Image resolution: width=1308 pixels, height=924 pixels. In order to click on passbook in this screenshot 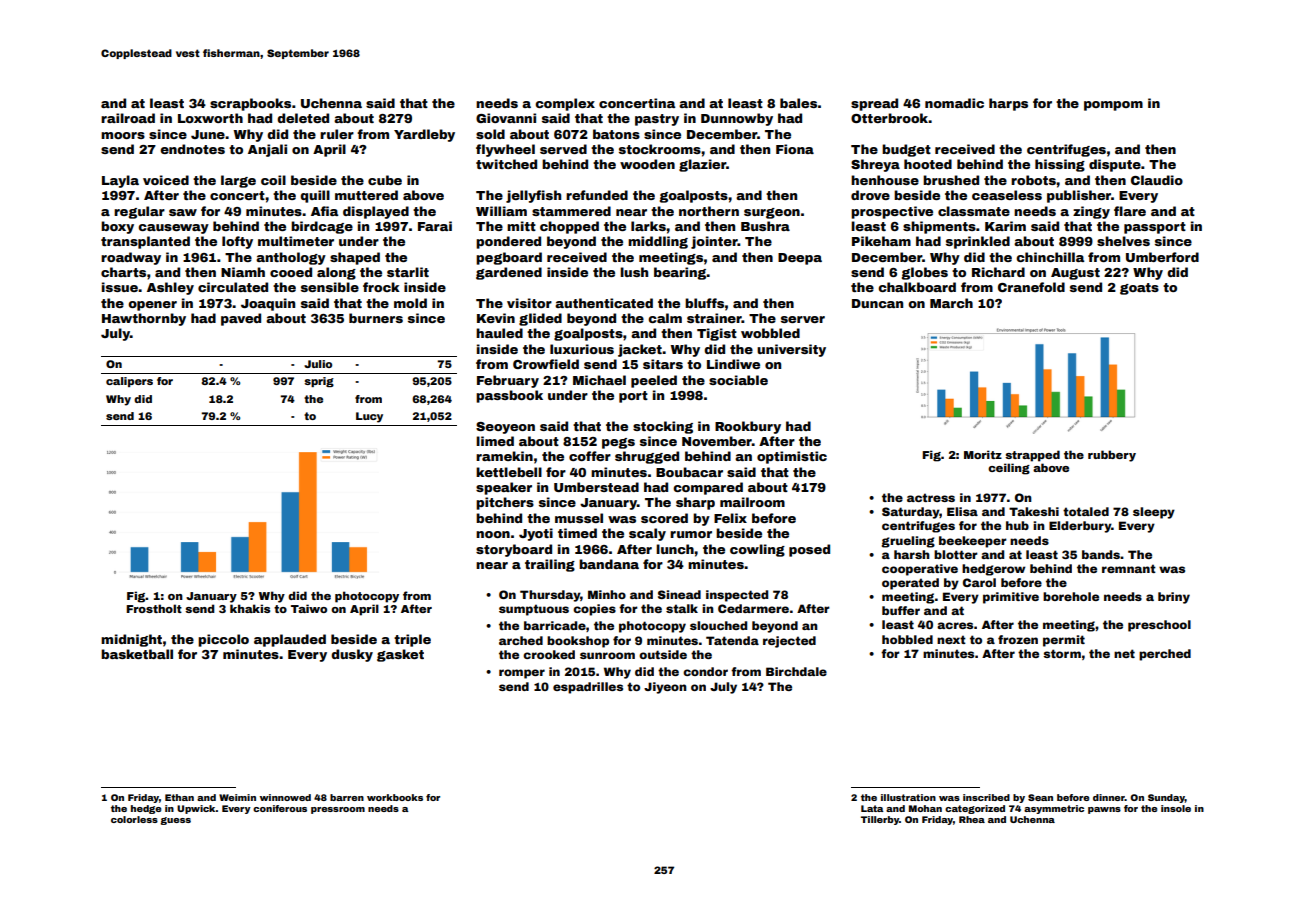, I will do `click(509, 396)`.
